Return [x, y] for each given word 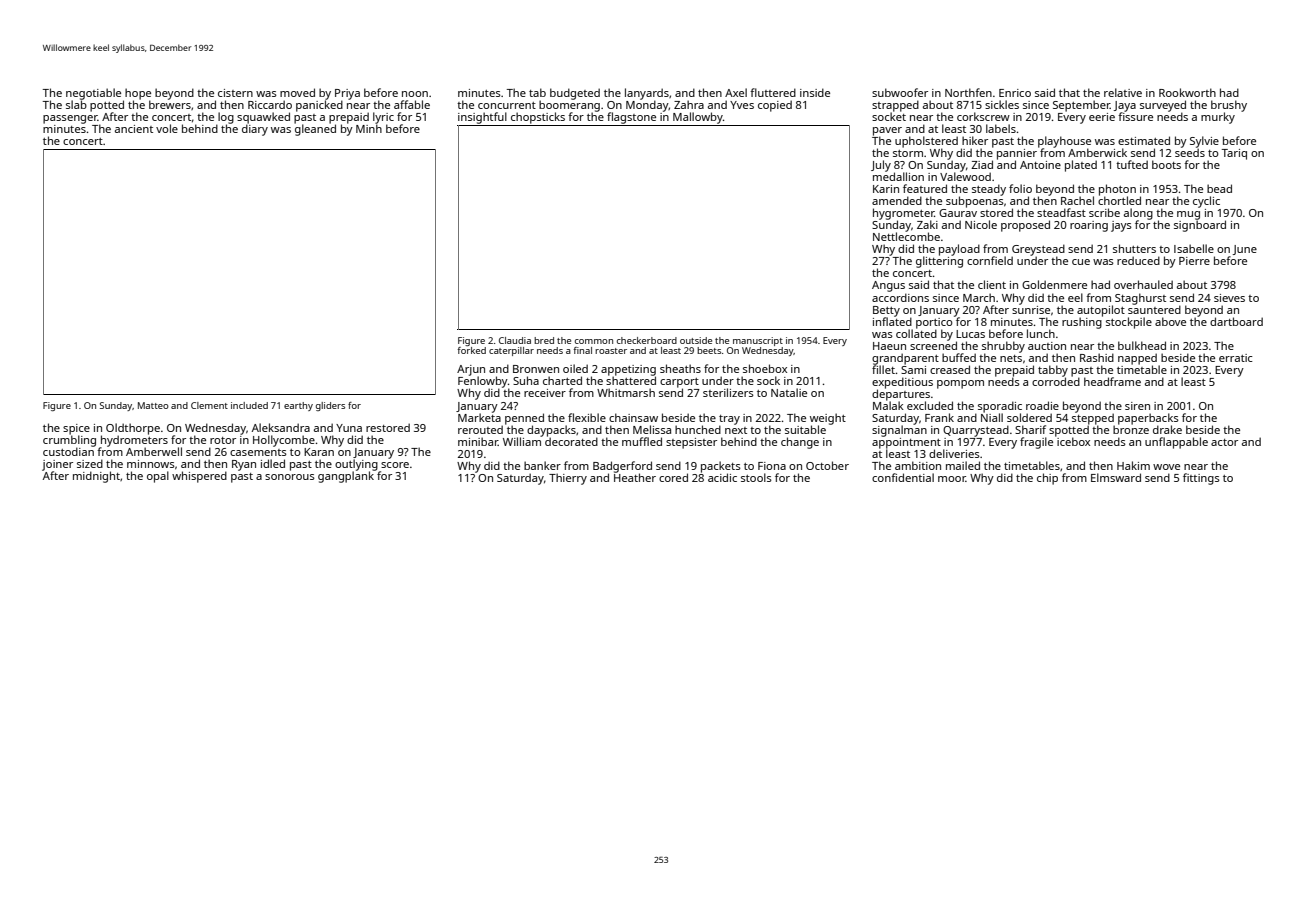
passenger [70, 119]
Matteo [153, 405]
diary [255, 130]
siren [1137, 406]
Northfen [968, 92]
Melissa [652, 429]
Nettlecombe [906, 236]
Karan [319, 452]
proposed [1025, 226]
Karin [886, 189]
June [1245, 250]
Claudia [515, 340]
